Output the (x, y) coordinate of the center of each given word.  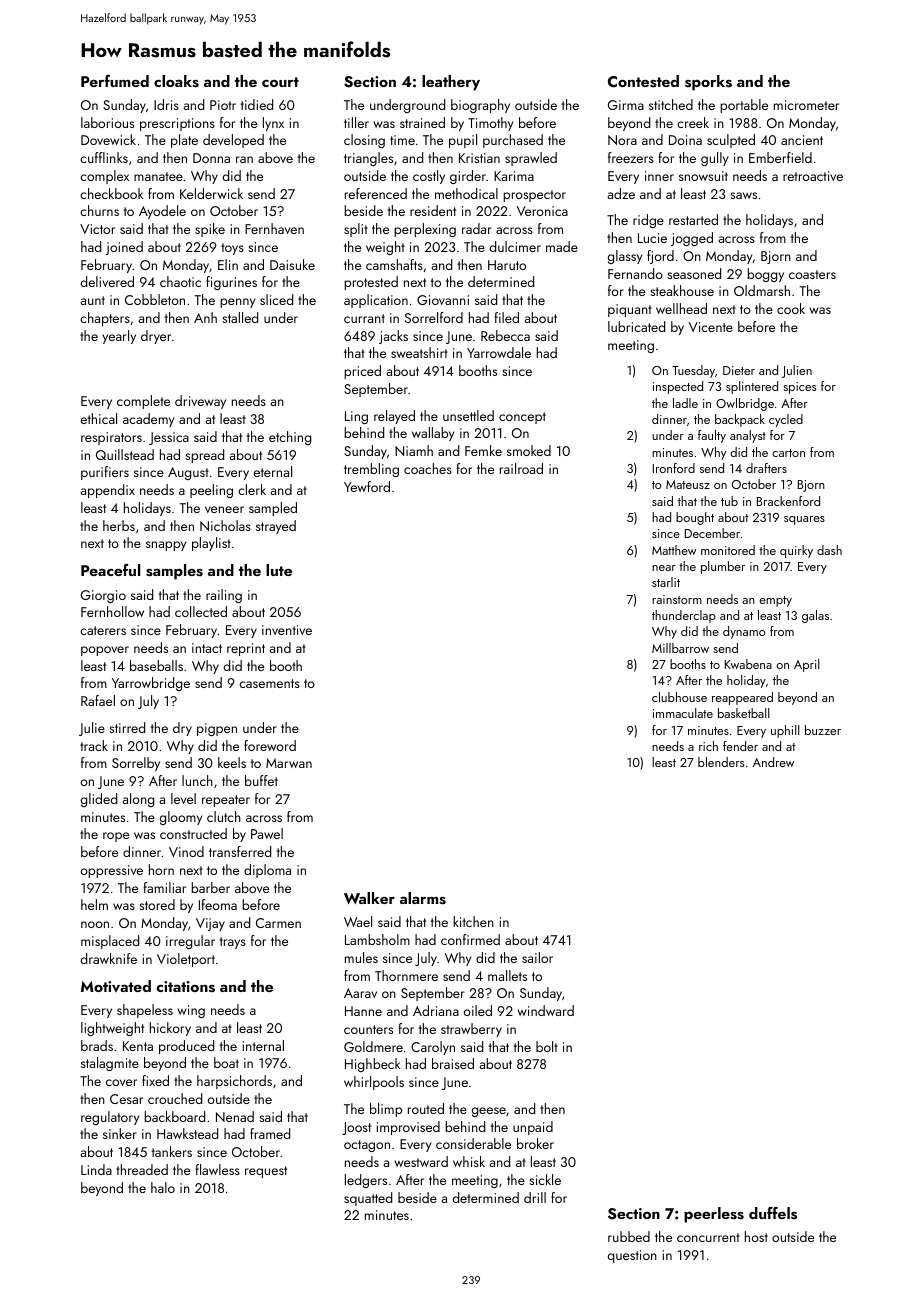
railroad (521, 468)
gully (714, 159)
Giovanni (443, 300)
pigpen (217, 729)
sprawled (531, 159)
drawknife (109, 958)
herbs (119, 525)
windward (545, 1010)
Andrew (773, 762)
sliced (276, 299)
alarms (423, 898)
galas (815, 616)
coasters (812, 274)
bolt (547, 1046)
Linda (96, 1169)
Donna (211, 158)
